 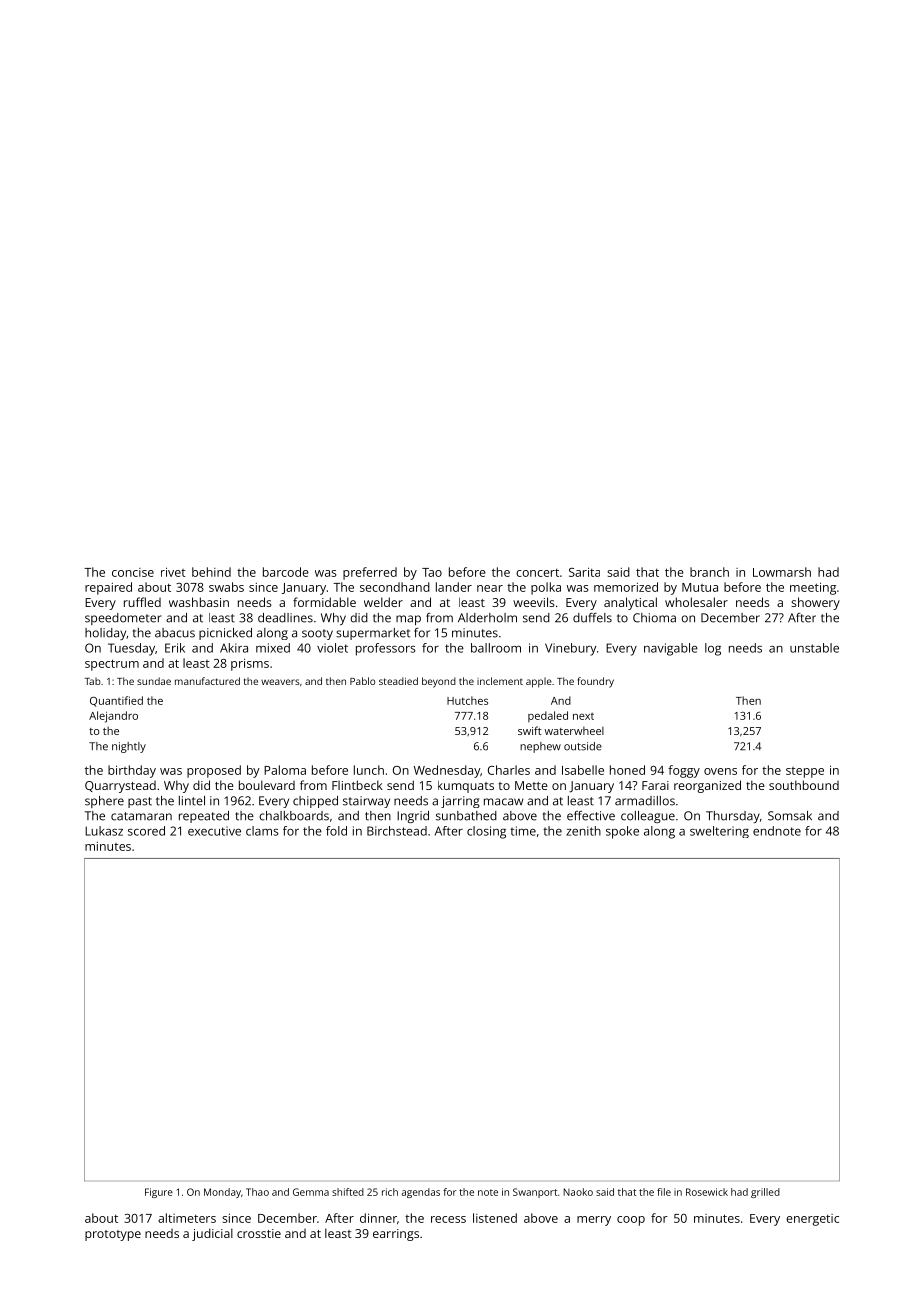 What do you see at coordinates (159, 1193) in the screenshot?
I see `Figure` at bounding box center [159, 1193].
